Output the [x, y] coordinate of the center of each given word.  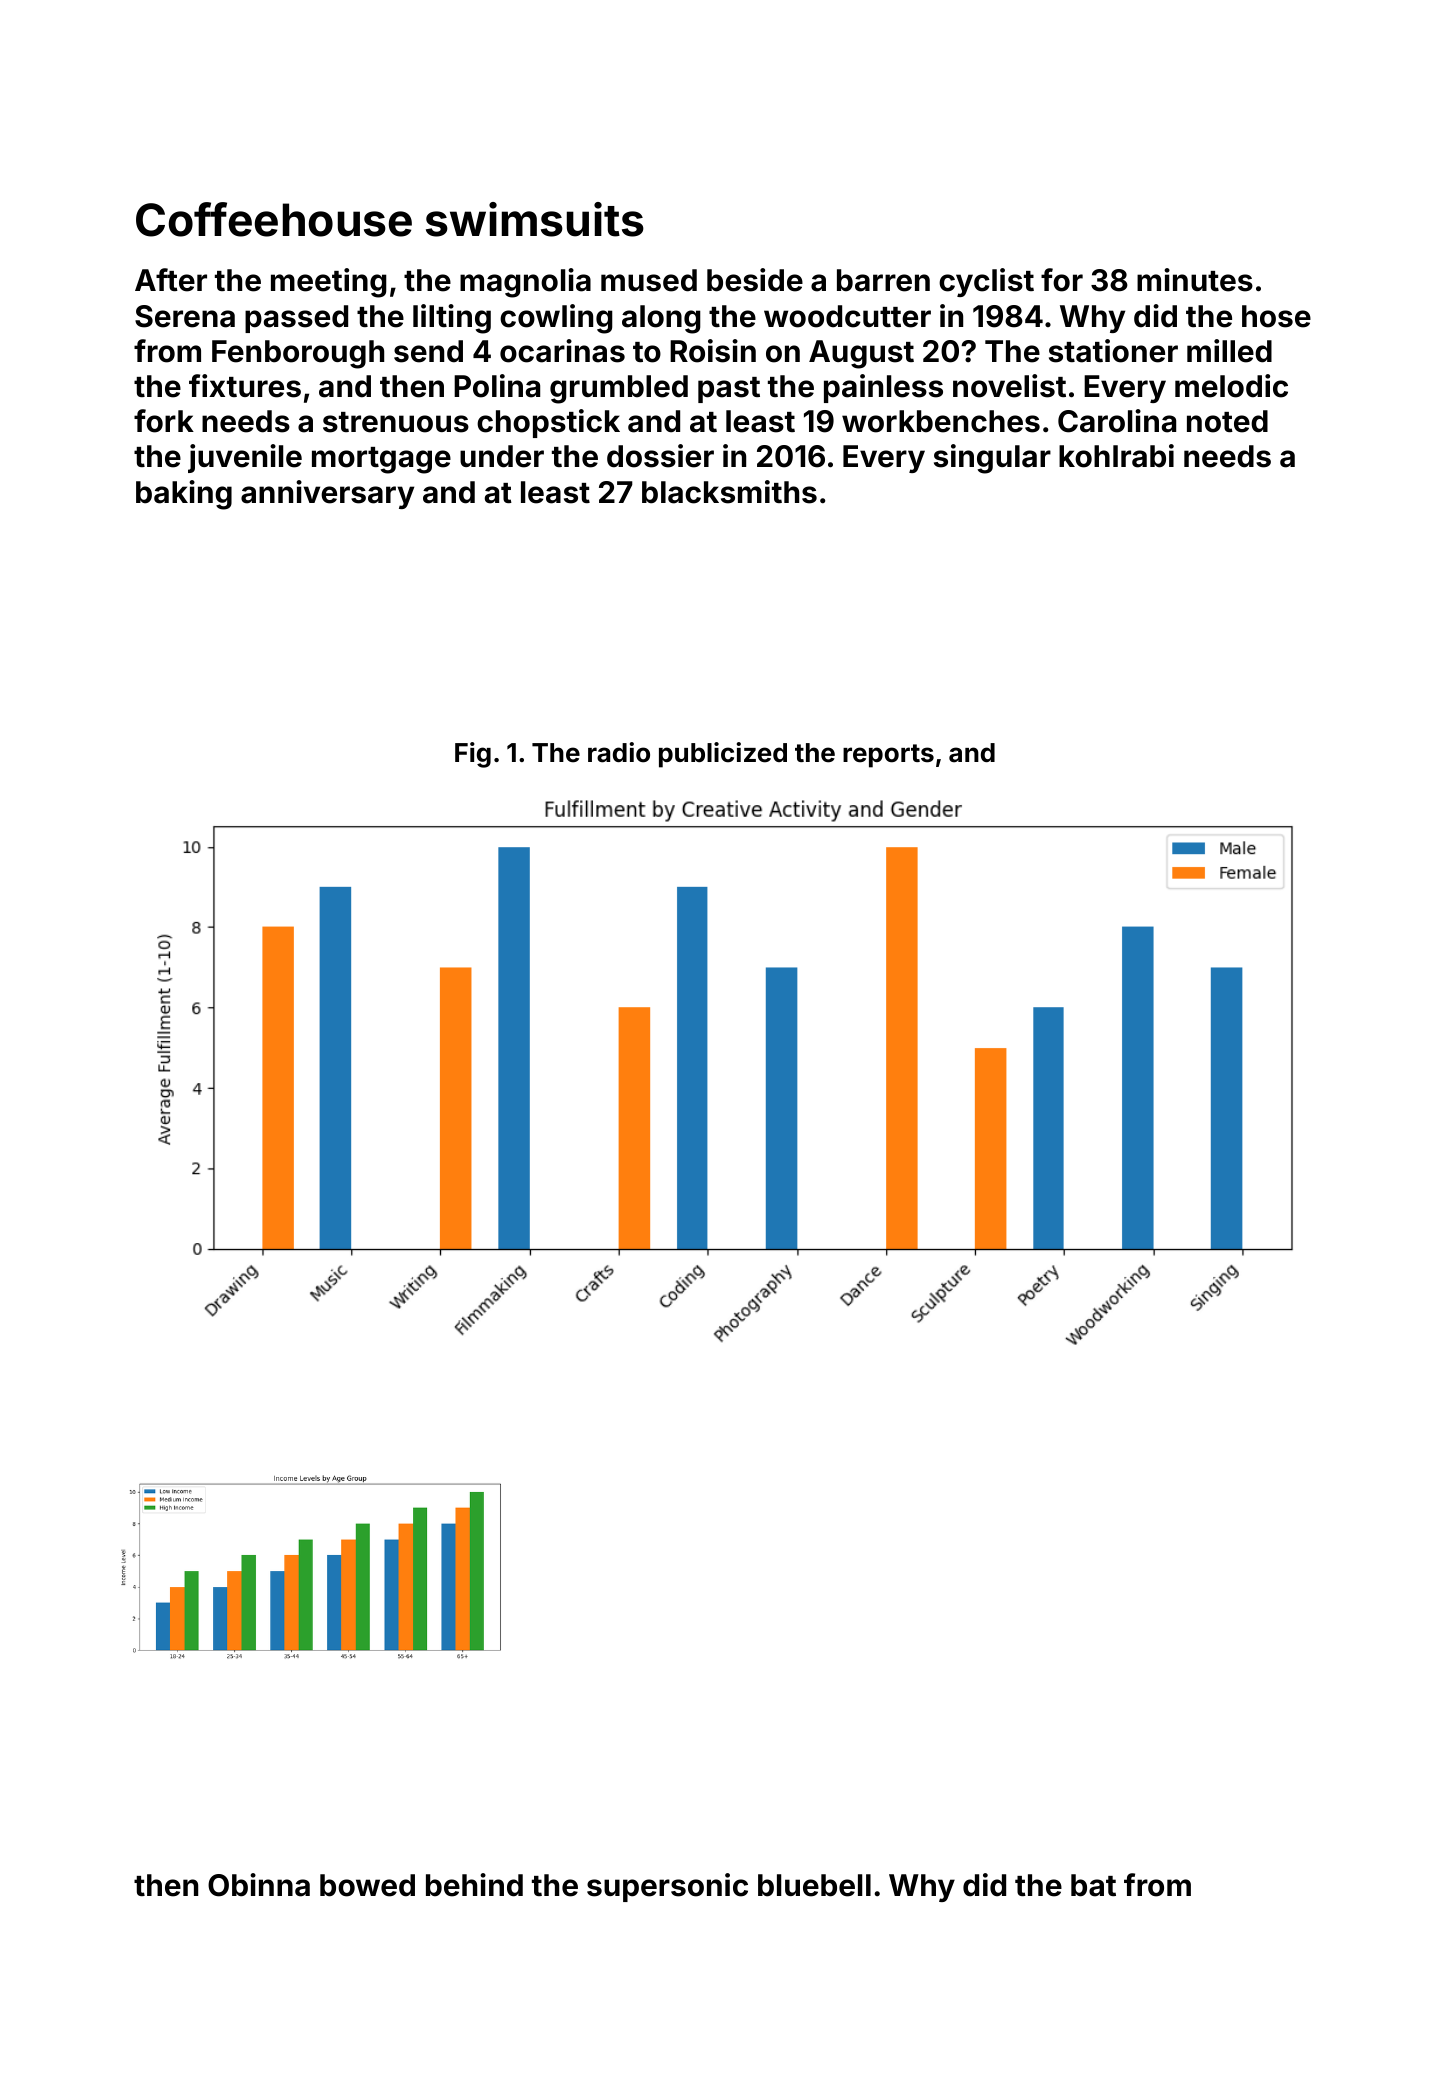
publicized [723, 755]
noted [1227, 421]
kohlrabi [1116, 456]
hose [1276, 316]
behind [474, 1885]
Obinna [259, 1885]
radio [619, 752]
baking [184, 495]
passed [296, 319]
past [729, 390]
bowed [367, 1885]
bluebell [814, 1885]
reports [888, 756]
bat [1093, 1885]
